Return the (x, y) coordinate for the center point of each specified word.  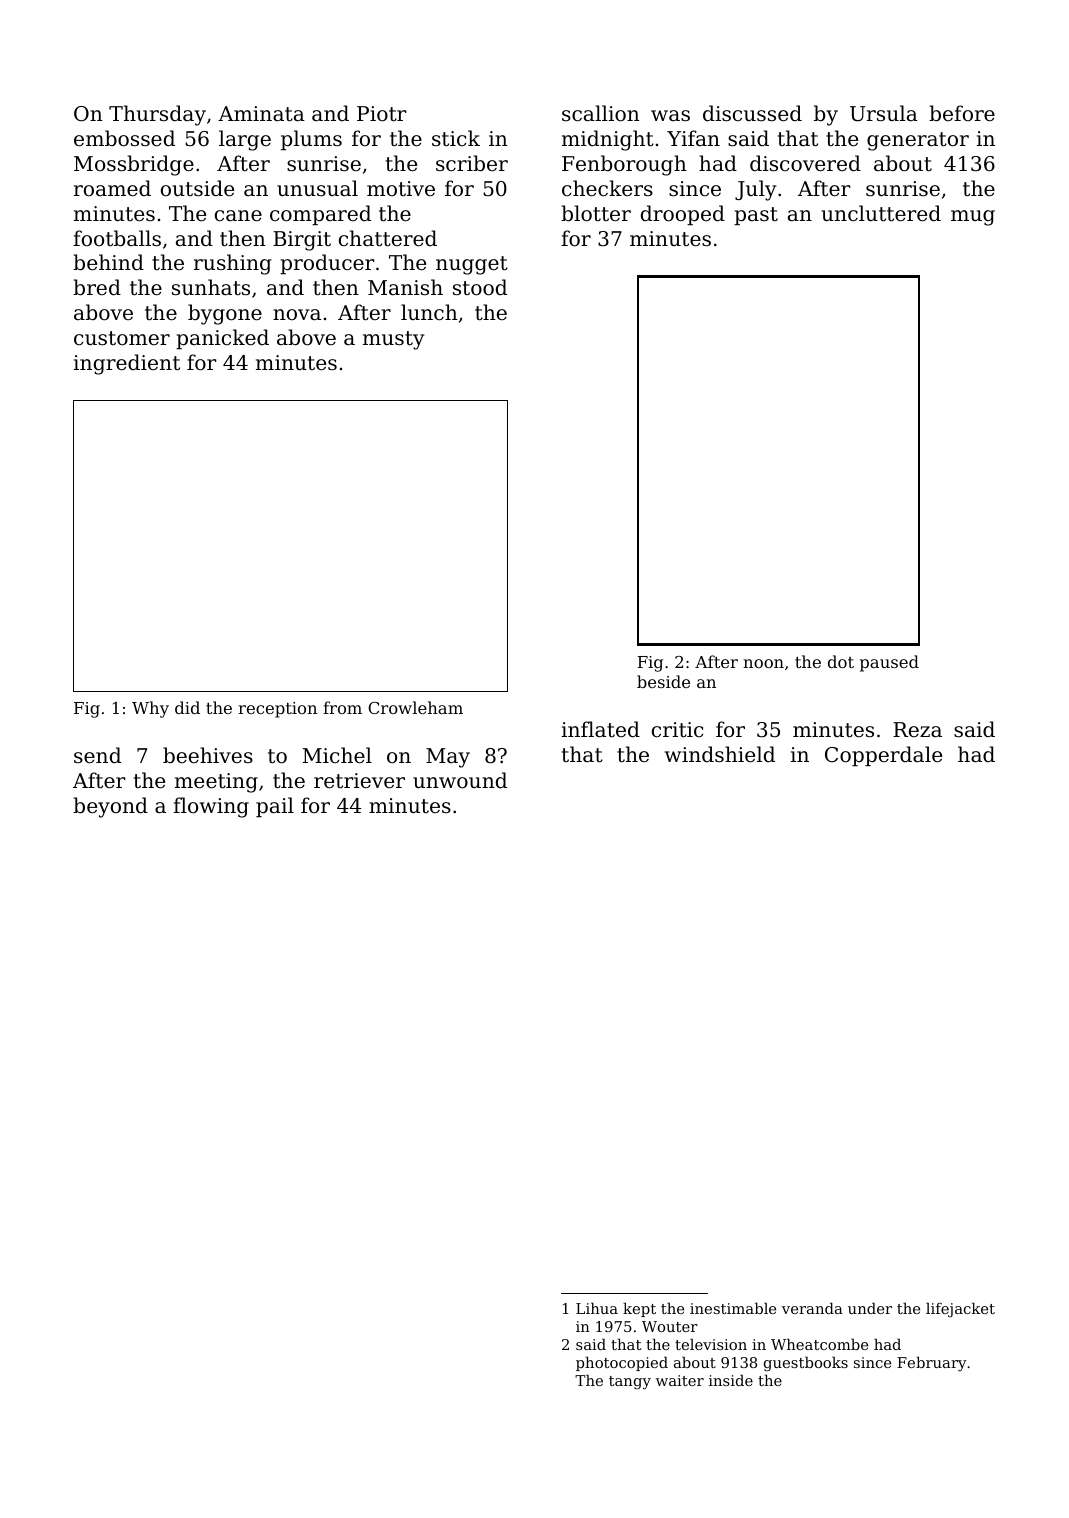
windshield (720, 754)
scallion (601, 113)
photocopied (622, 1363)
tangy (630, 1383)
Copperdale (883, 756)
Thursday (157, 115)
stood (480, 287)
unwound (460, 780)
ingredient (126, 364)
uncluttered (881, 213)
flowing (211, 807)
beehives (208, 755)
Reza (917, 730)
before (962, 113)
